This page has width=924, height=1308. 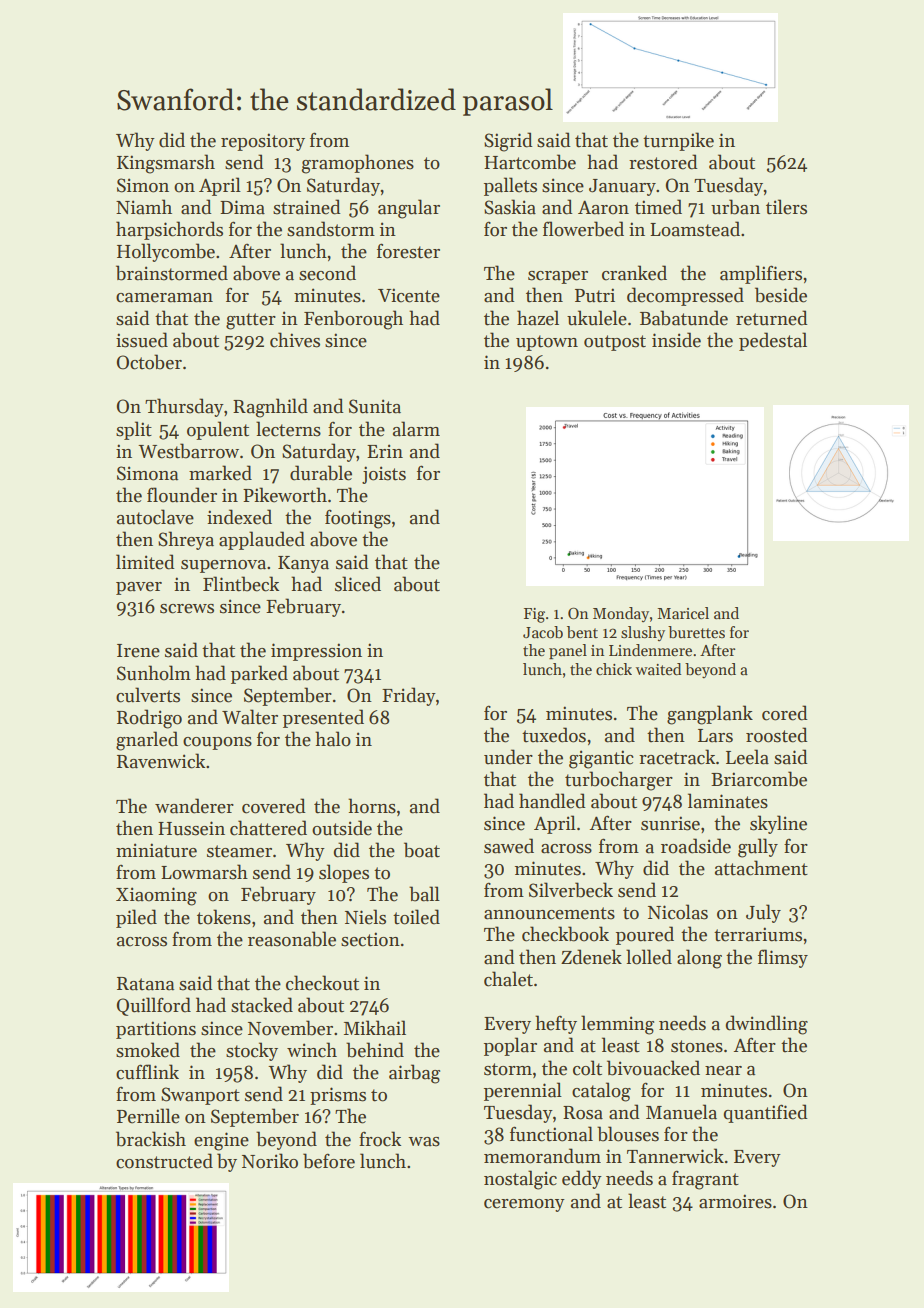 What do you see at coordinates (274, 806) in the page?
I see `covered` at bounding box center [274, 806].
